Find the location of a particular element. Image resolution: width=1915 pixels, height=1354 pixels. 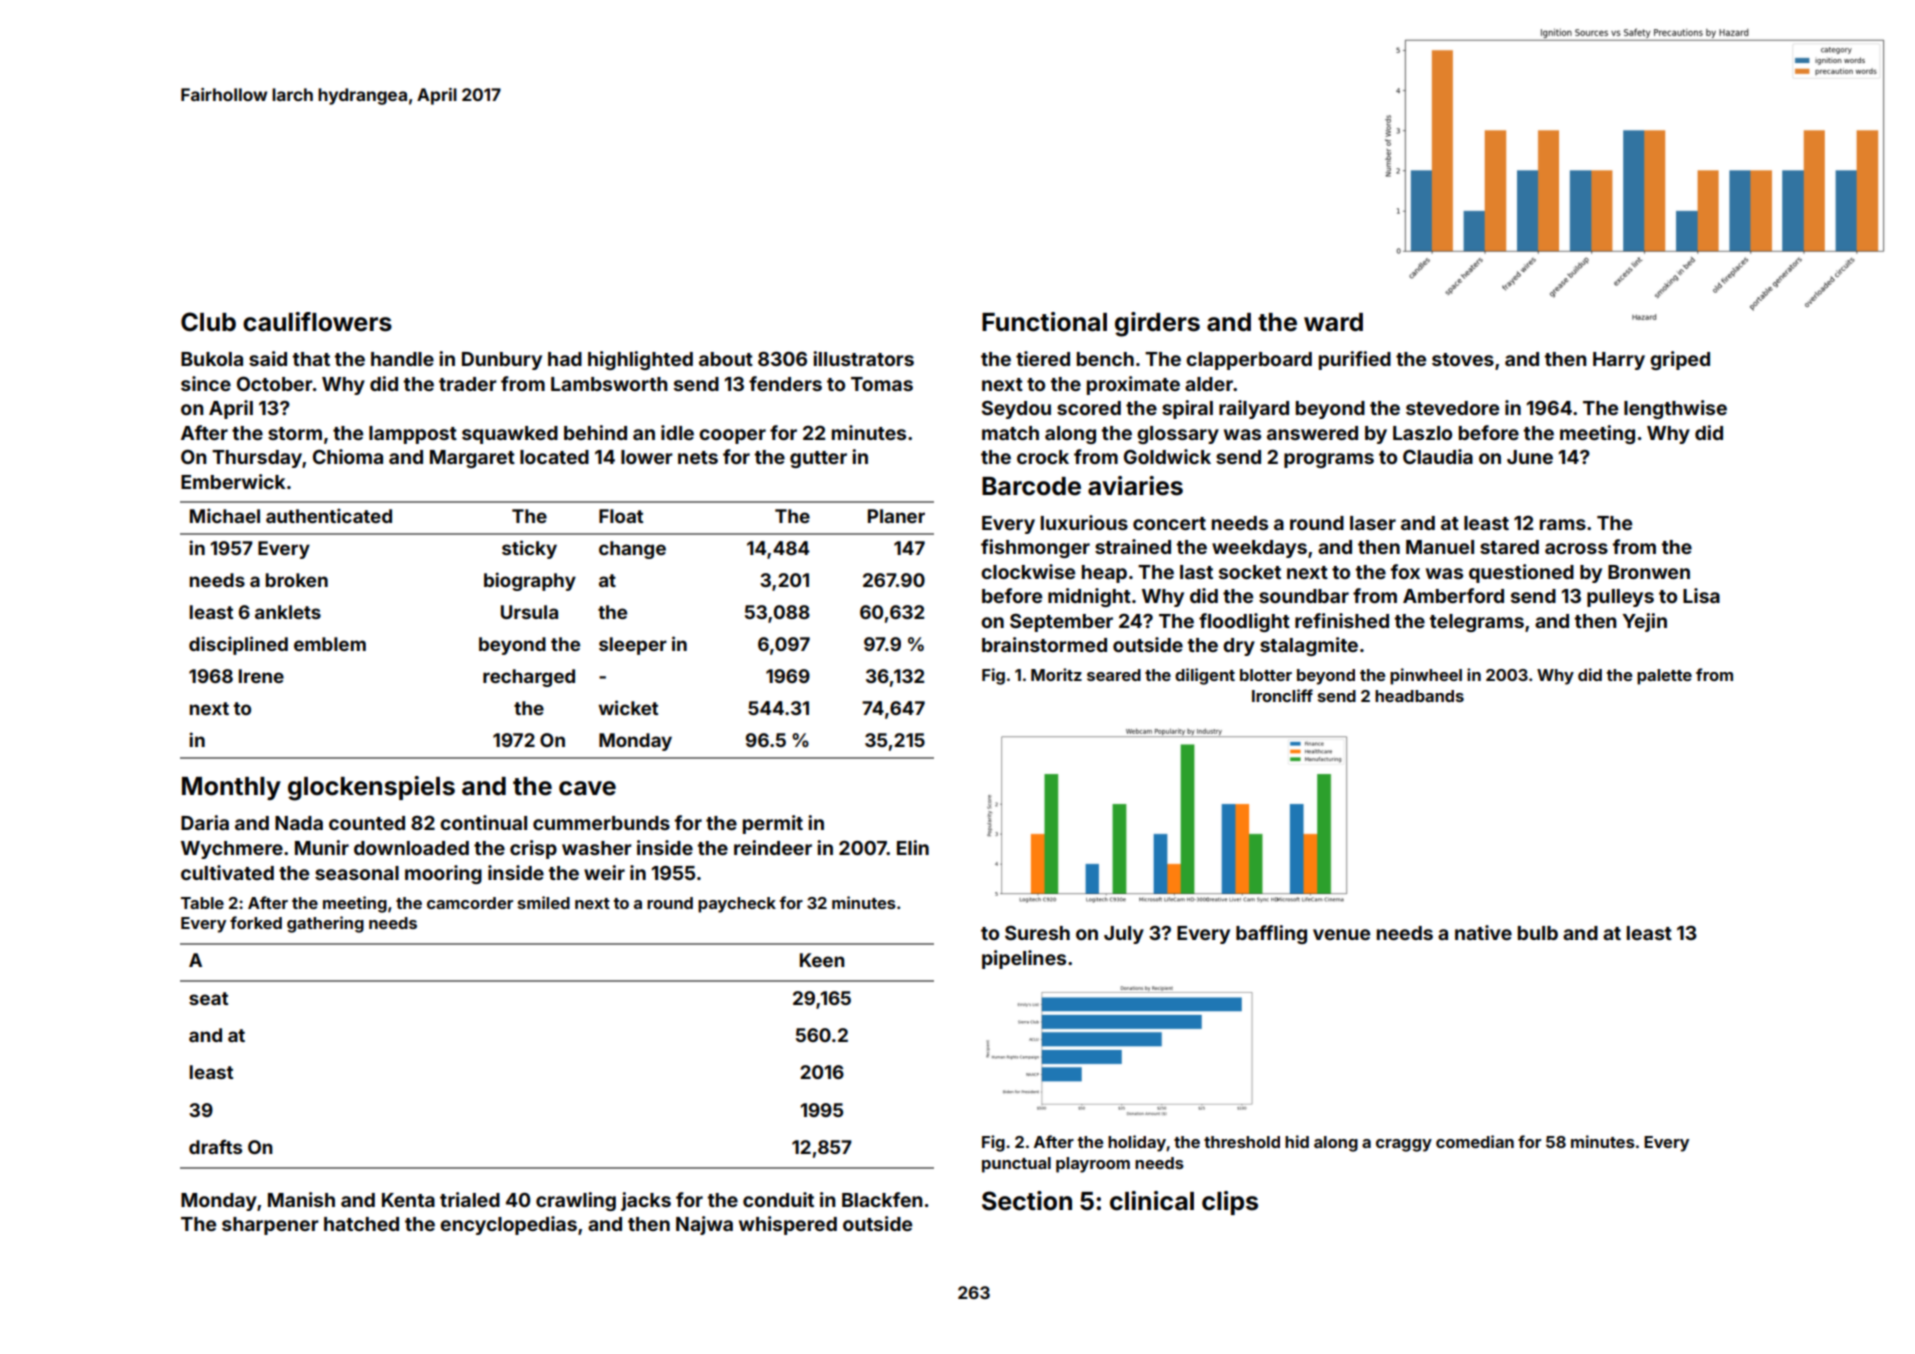

midnight is located at coordinates (1089, 597).
